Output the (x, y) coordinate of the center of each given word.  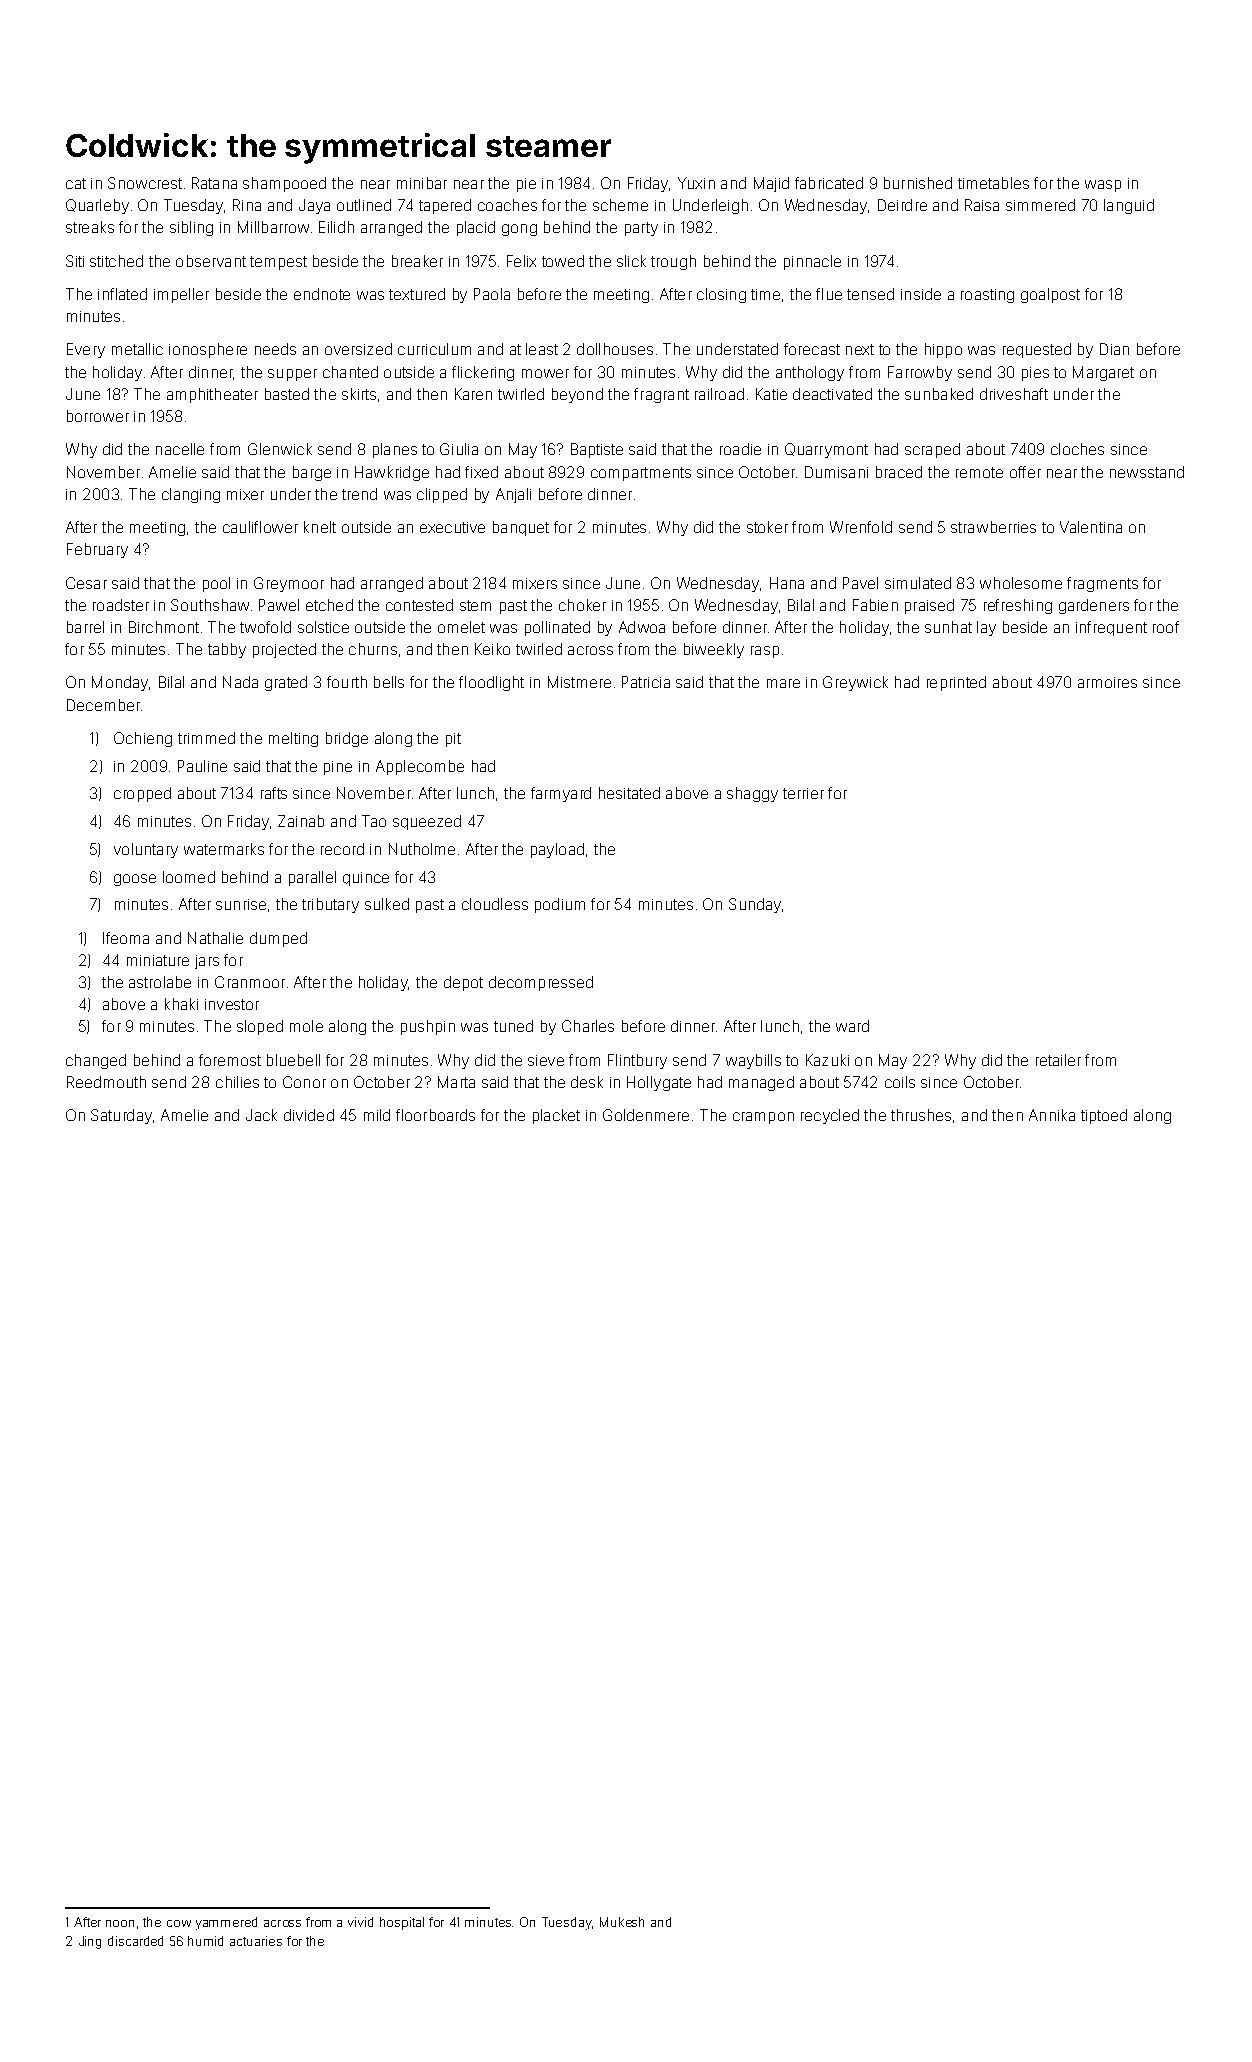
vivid (360, 1922)
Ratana (214, 183)
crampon (763, 1118)
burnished (918, 183)
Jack (261, 1115)
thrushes (921, 1115)
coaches (507, 205)
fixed (481, 472)
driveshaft (1014, 394)
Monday (120, 683)
